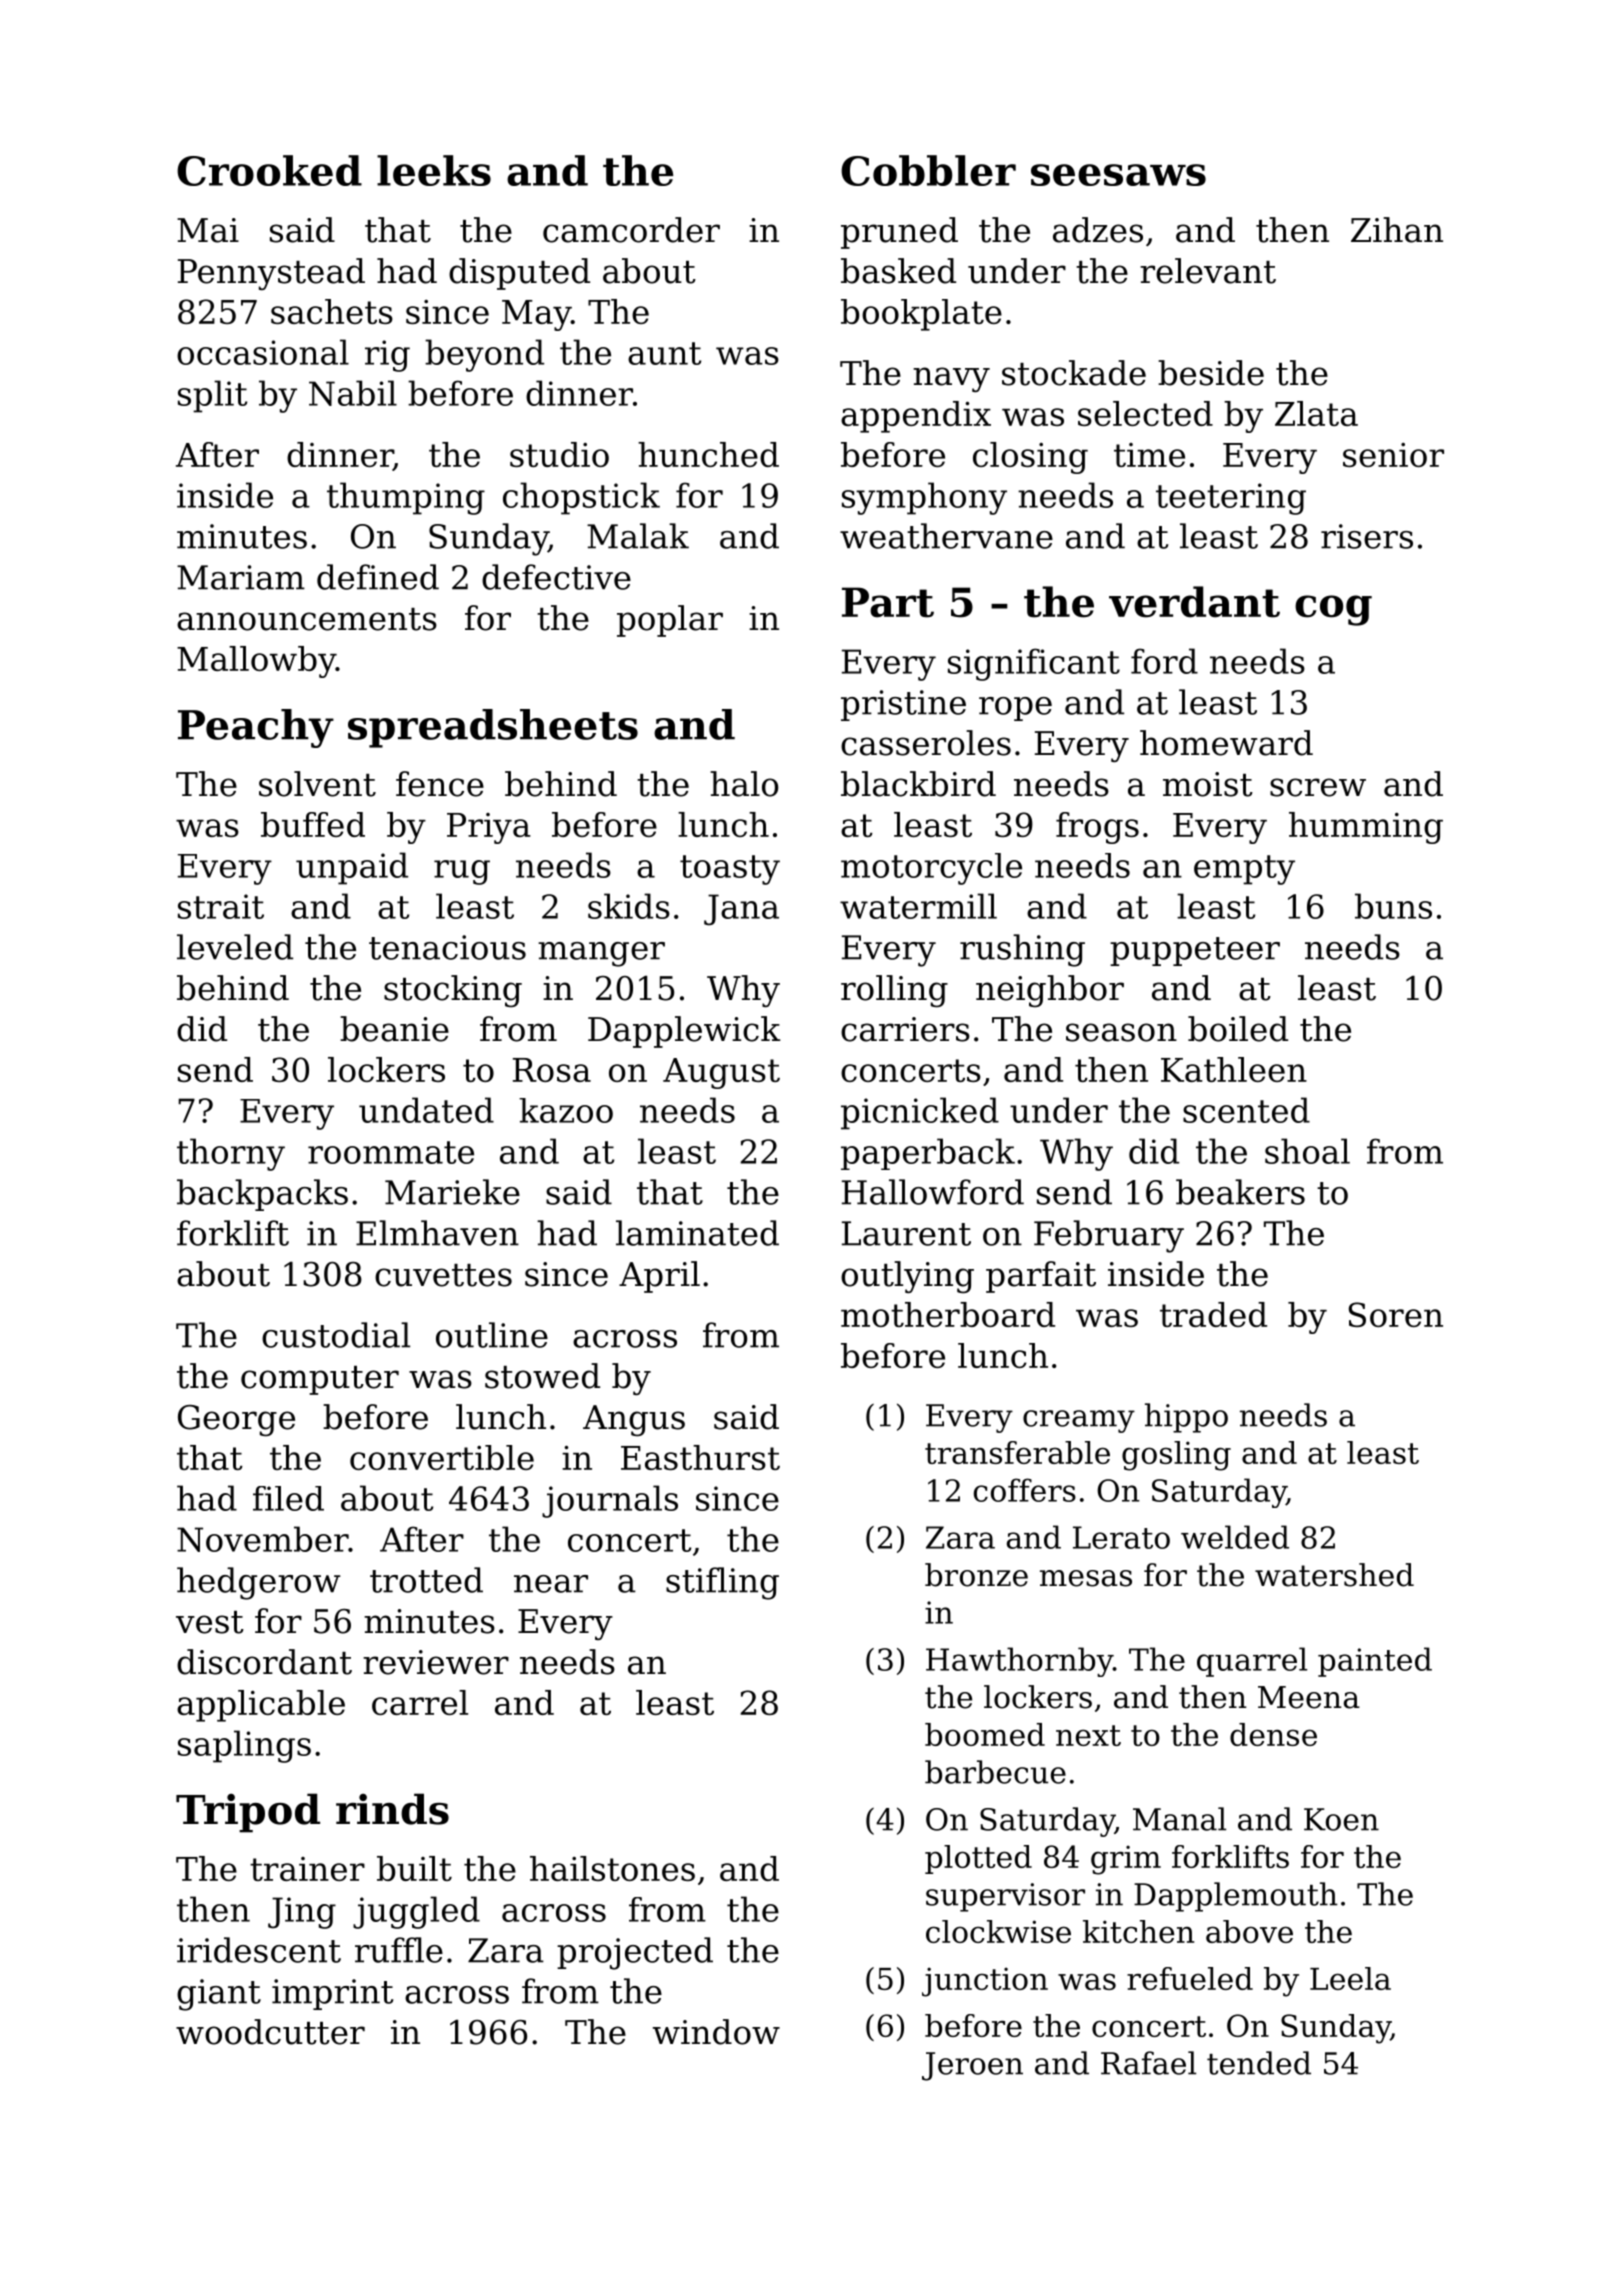  Describe the element at coordinates (241, 577) in the page. I see `Mariam` at that location.
